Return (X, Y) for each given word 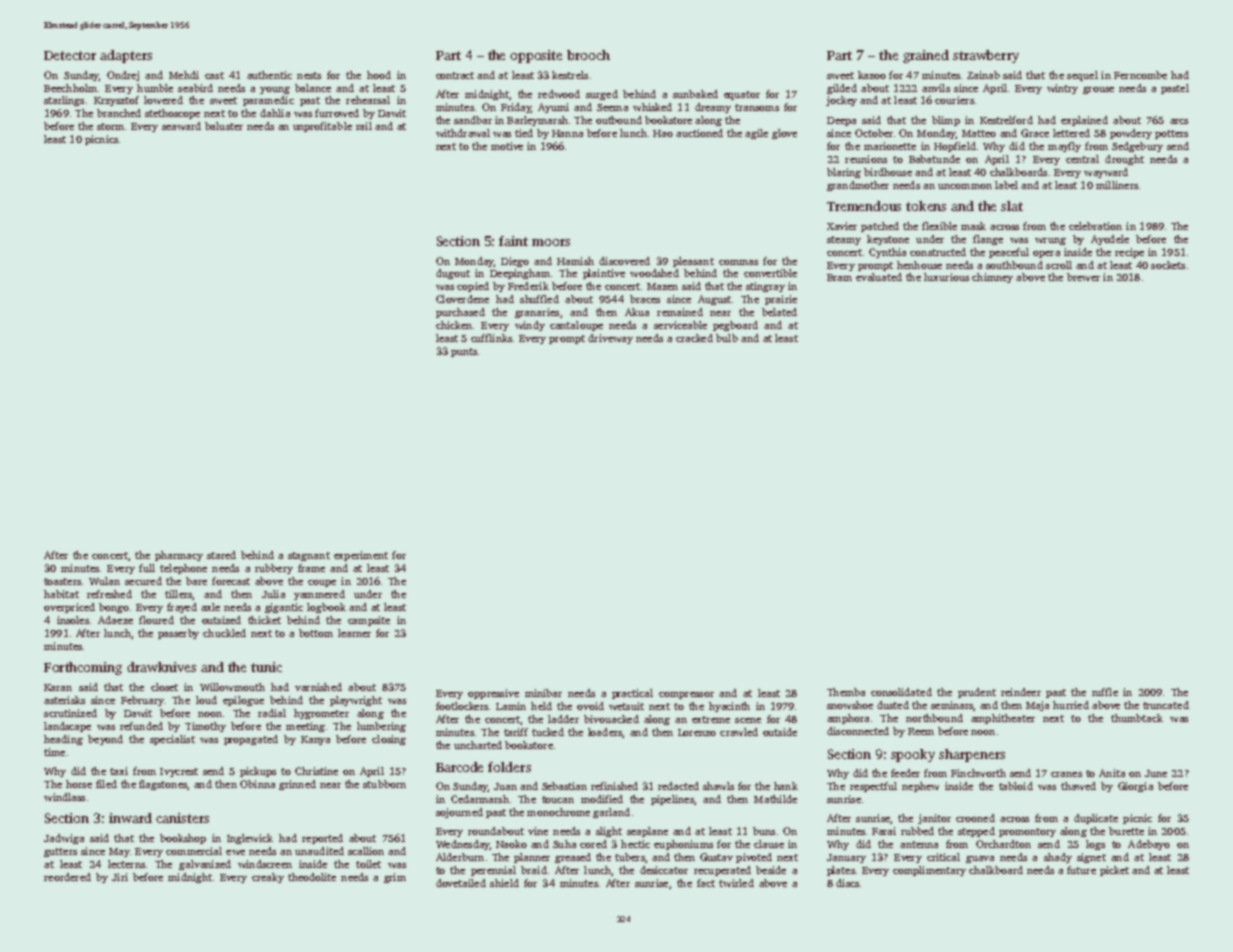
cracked (694, 338)
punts (464, 352)
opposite (536, 56)
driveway (610, 339)
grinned (297, 785)
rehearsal (368, 100)
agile (756, 134)
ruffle (1105, 692)
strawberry (986, 56)
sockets (1168, 265)
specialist (172, 740)
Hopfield (955, 147)
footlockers (462, 706)
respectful (873, 787)
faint (513, 241)
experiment (361, 556)
